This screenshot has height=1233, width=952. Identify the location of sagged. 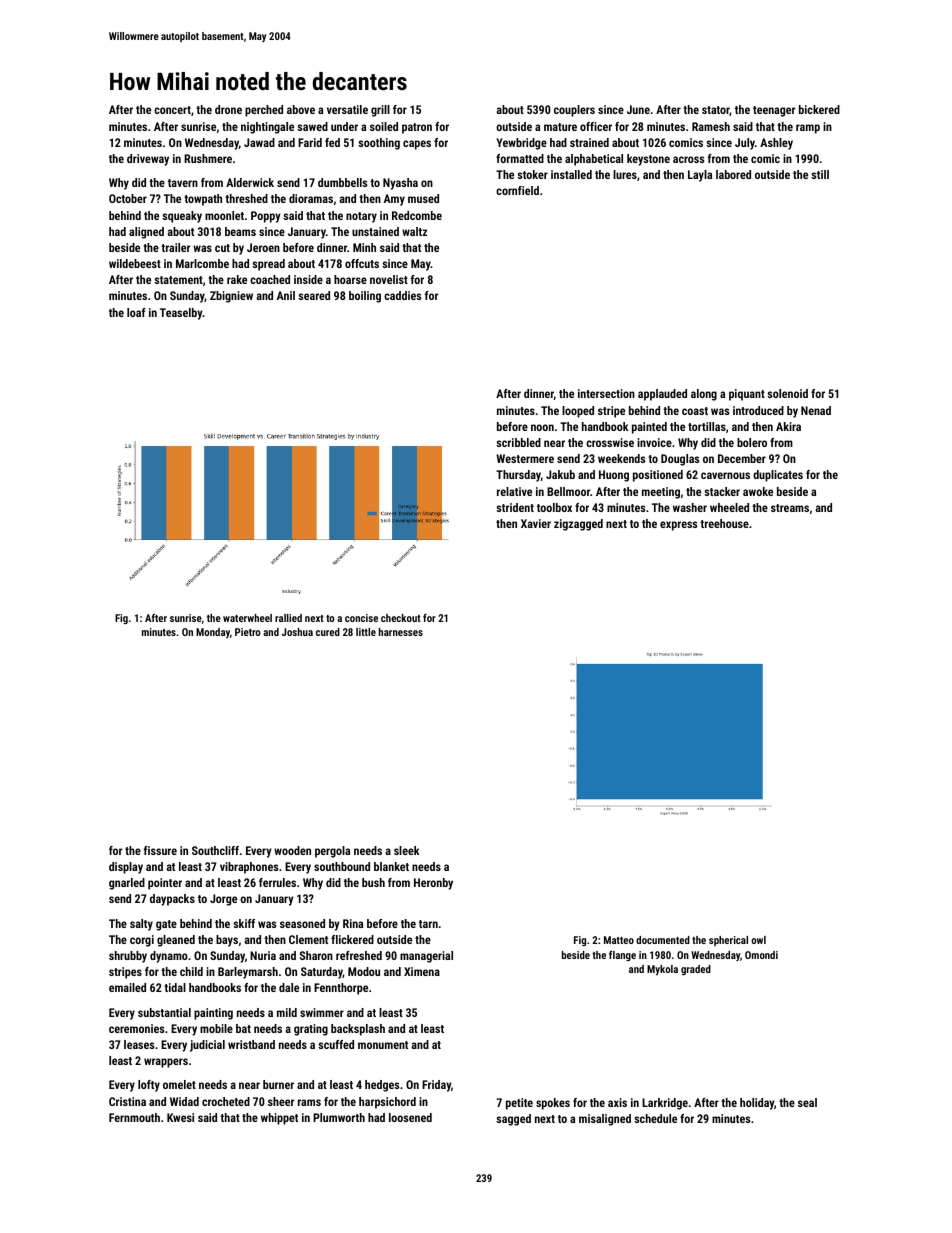
(513, 1120).
